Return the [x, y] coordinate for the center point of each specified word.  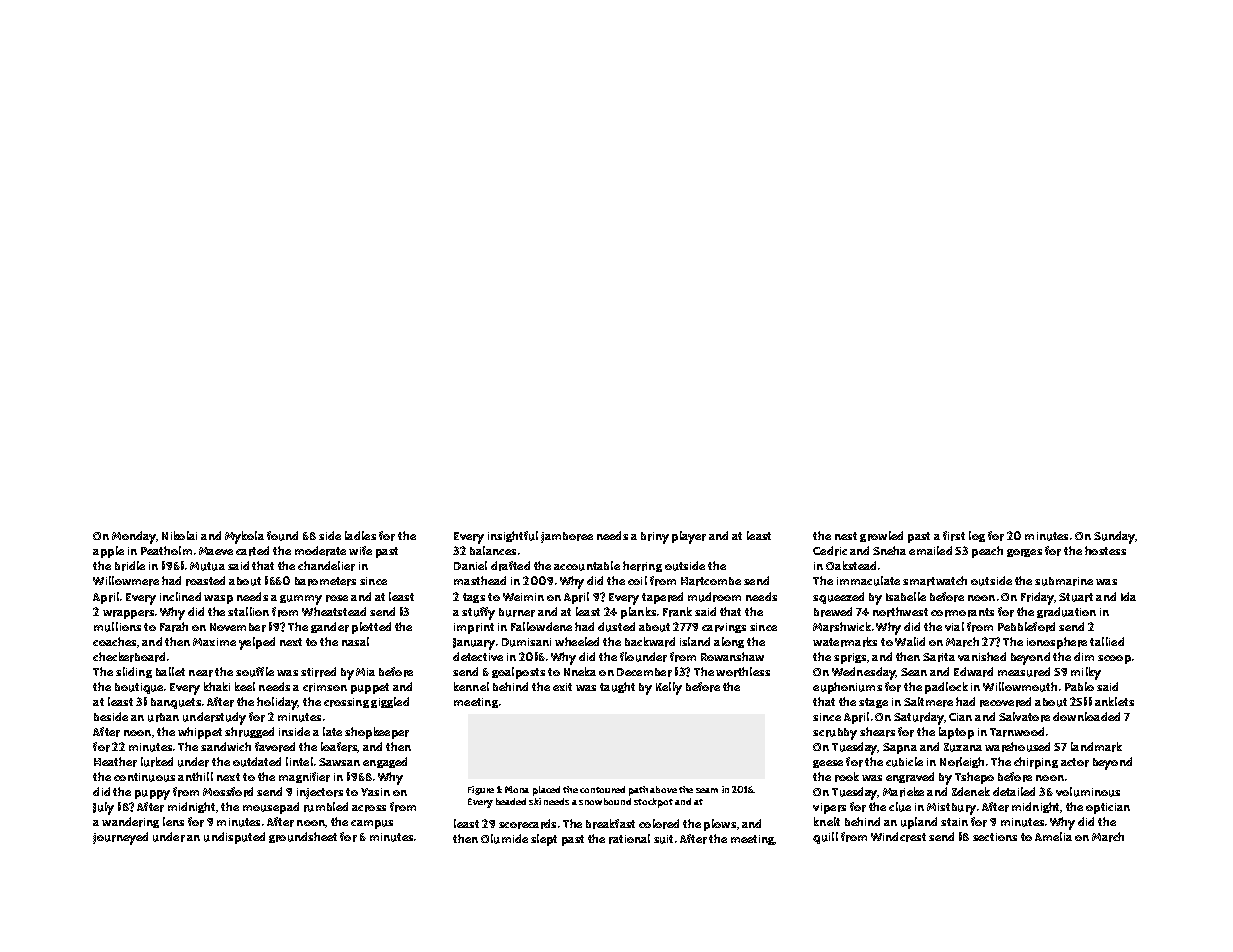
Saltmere [928, 702]
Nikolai [179, 535]
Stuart [1076, 597]
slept [544, 840]
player [689, 537]
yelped [257, 643]
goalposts [518, 673]
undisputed [234, 838]
